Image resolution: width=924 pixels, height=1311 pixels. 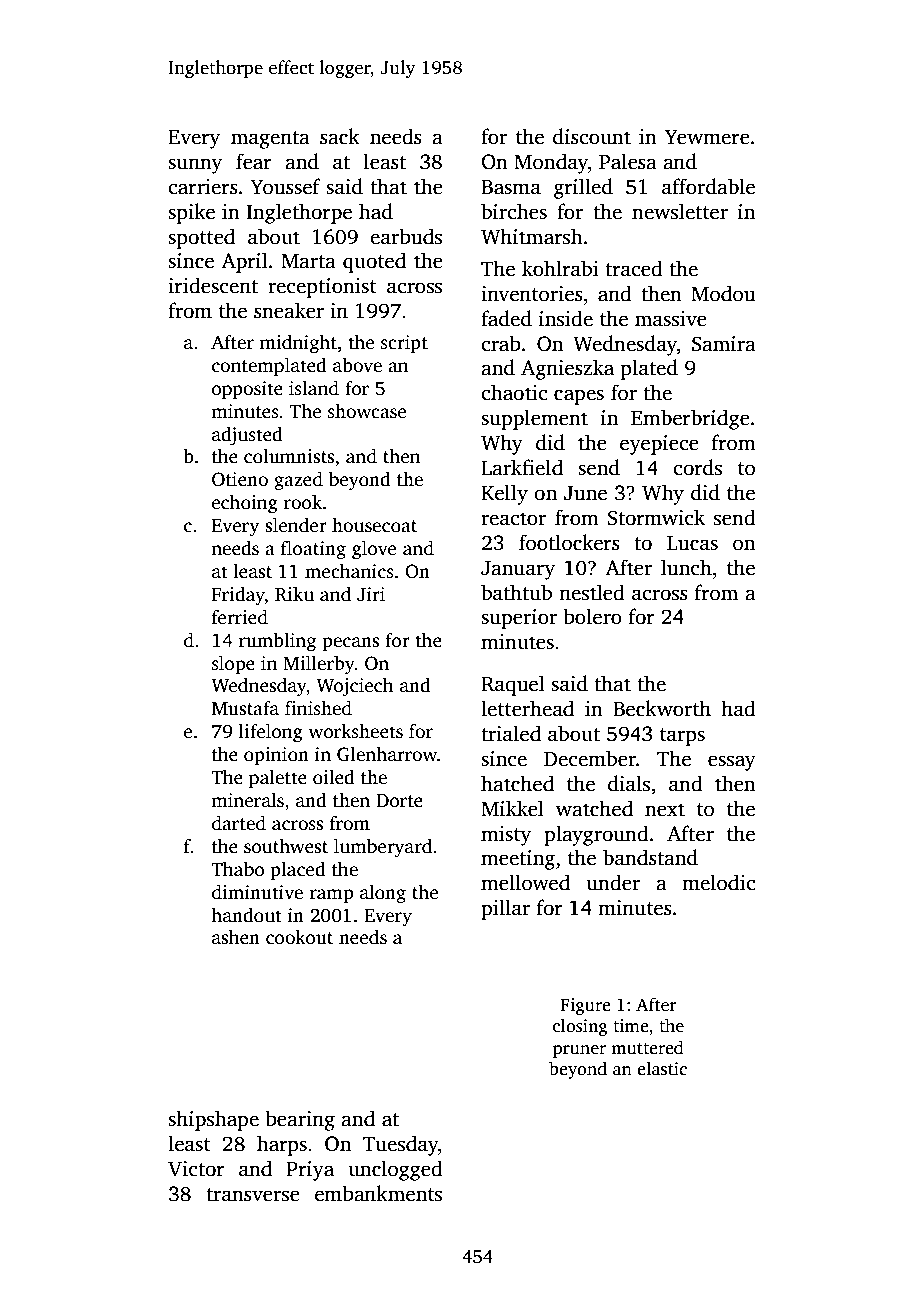 I want to click on shipshape, so click(x=213, y=1120).
